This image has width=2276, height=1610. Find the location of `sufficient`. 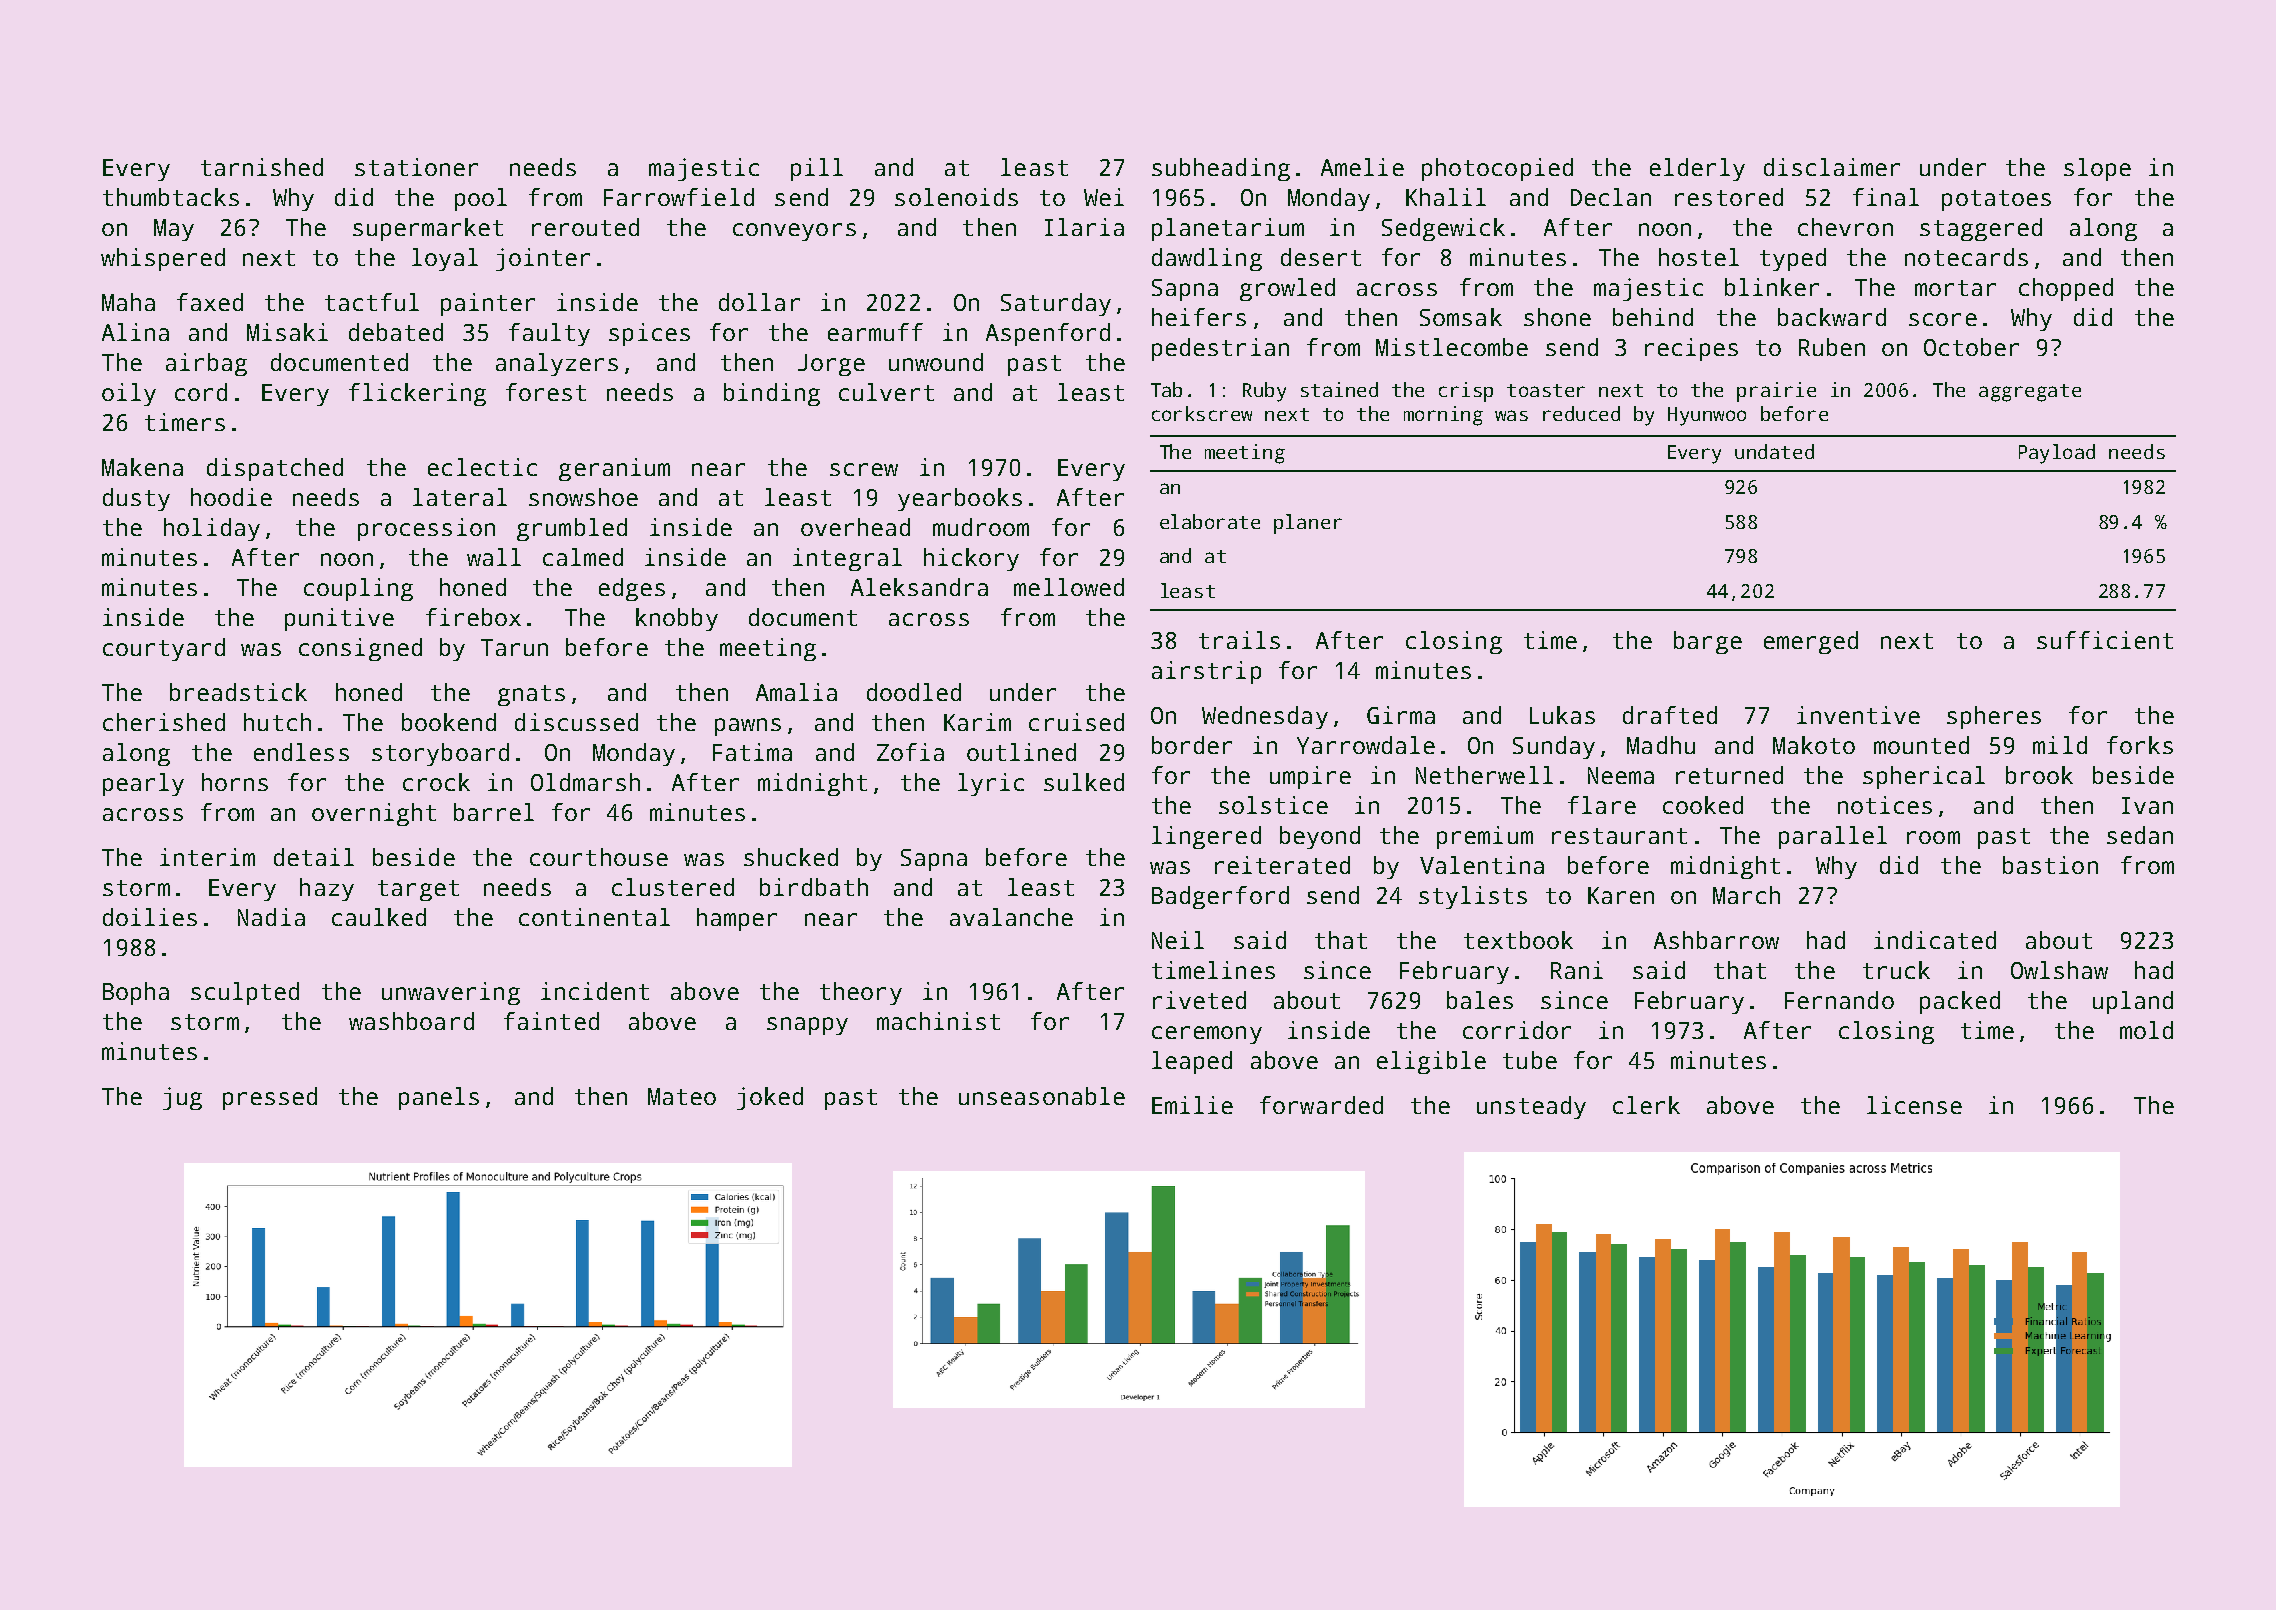

sufficient is located at coordinates (2105, 640).
